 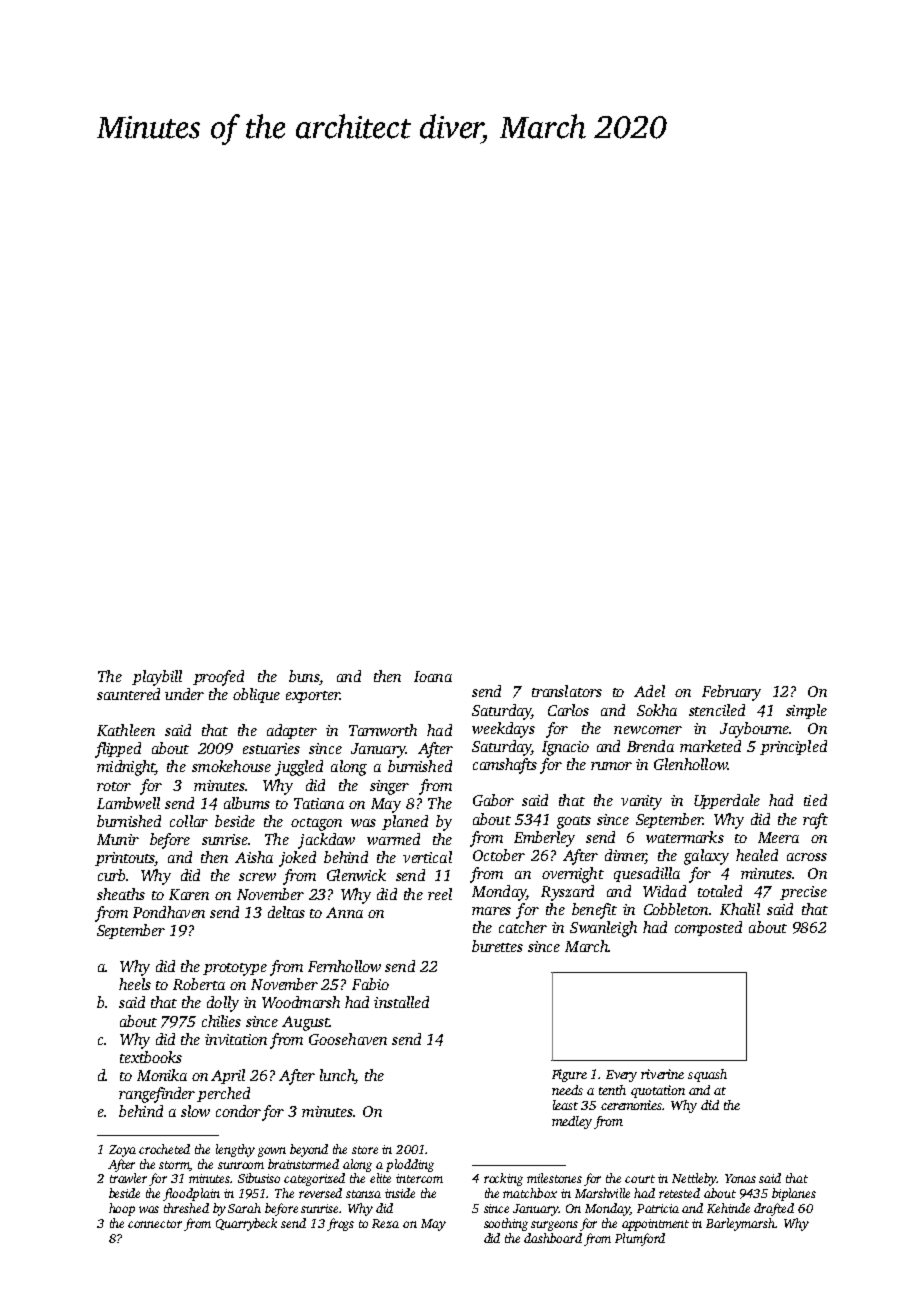 I want to click on Meera, so click(x=778, y=837).
